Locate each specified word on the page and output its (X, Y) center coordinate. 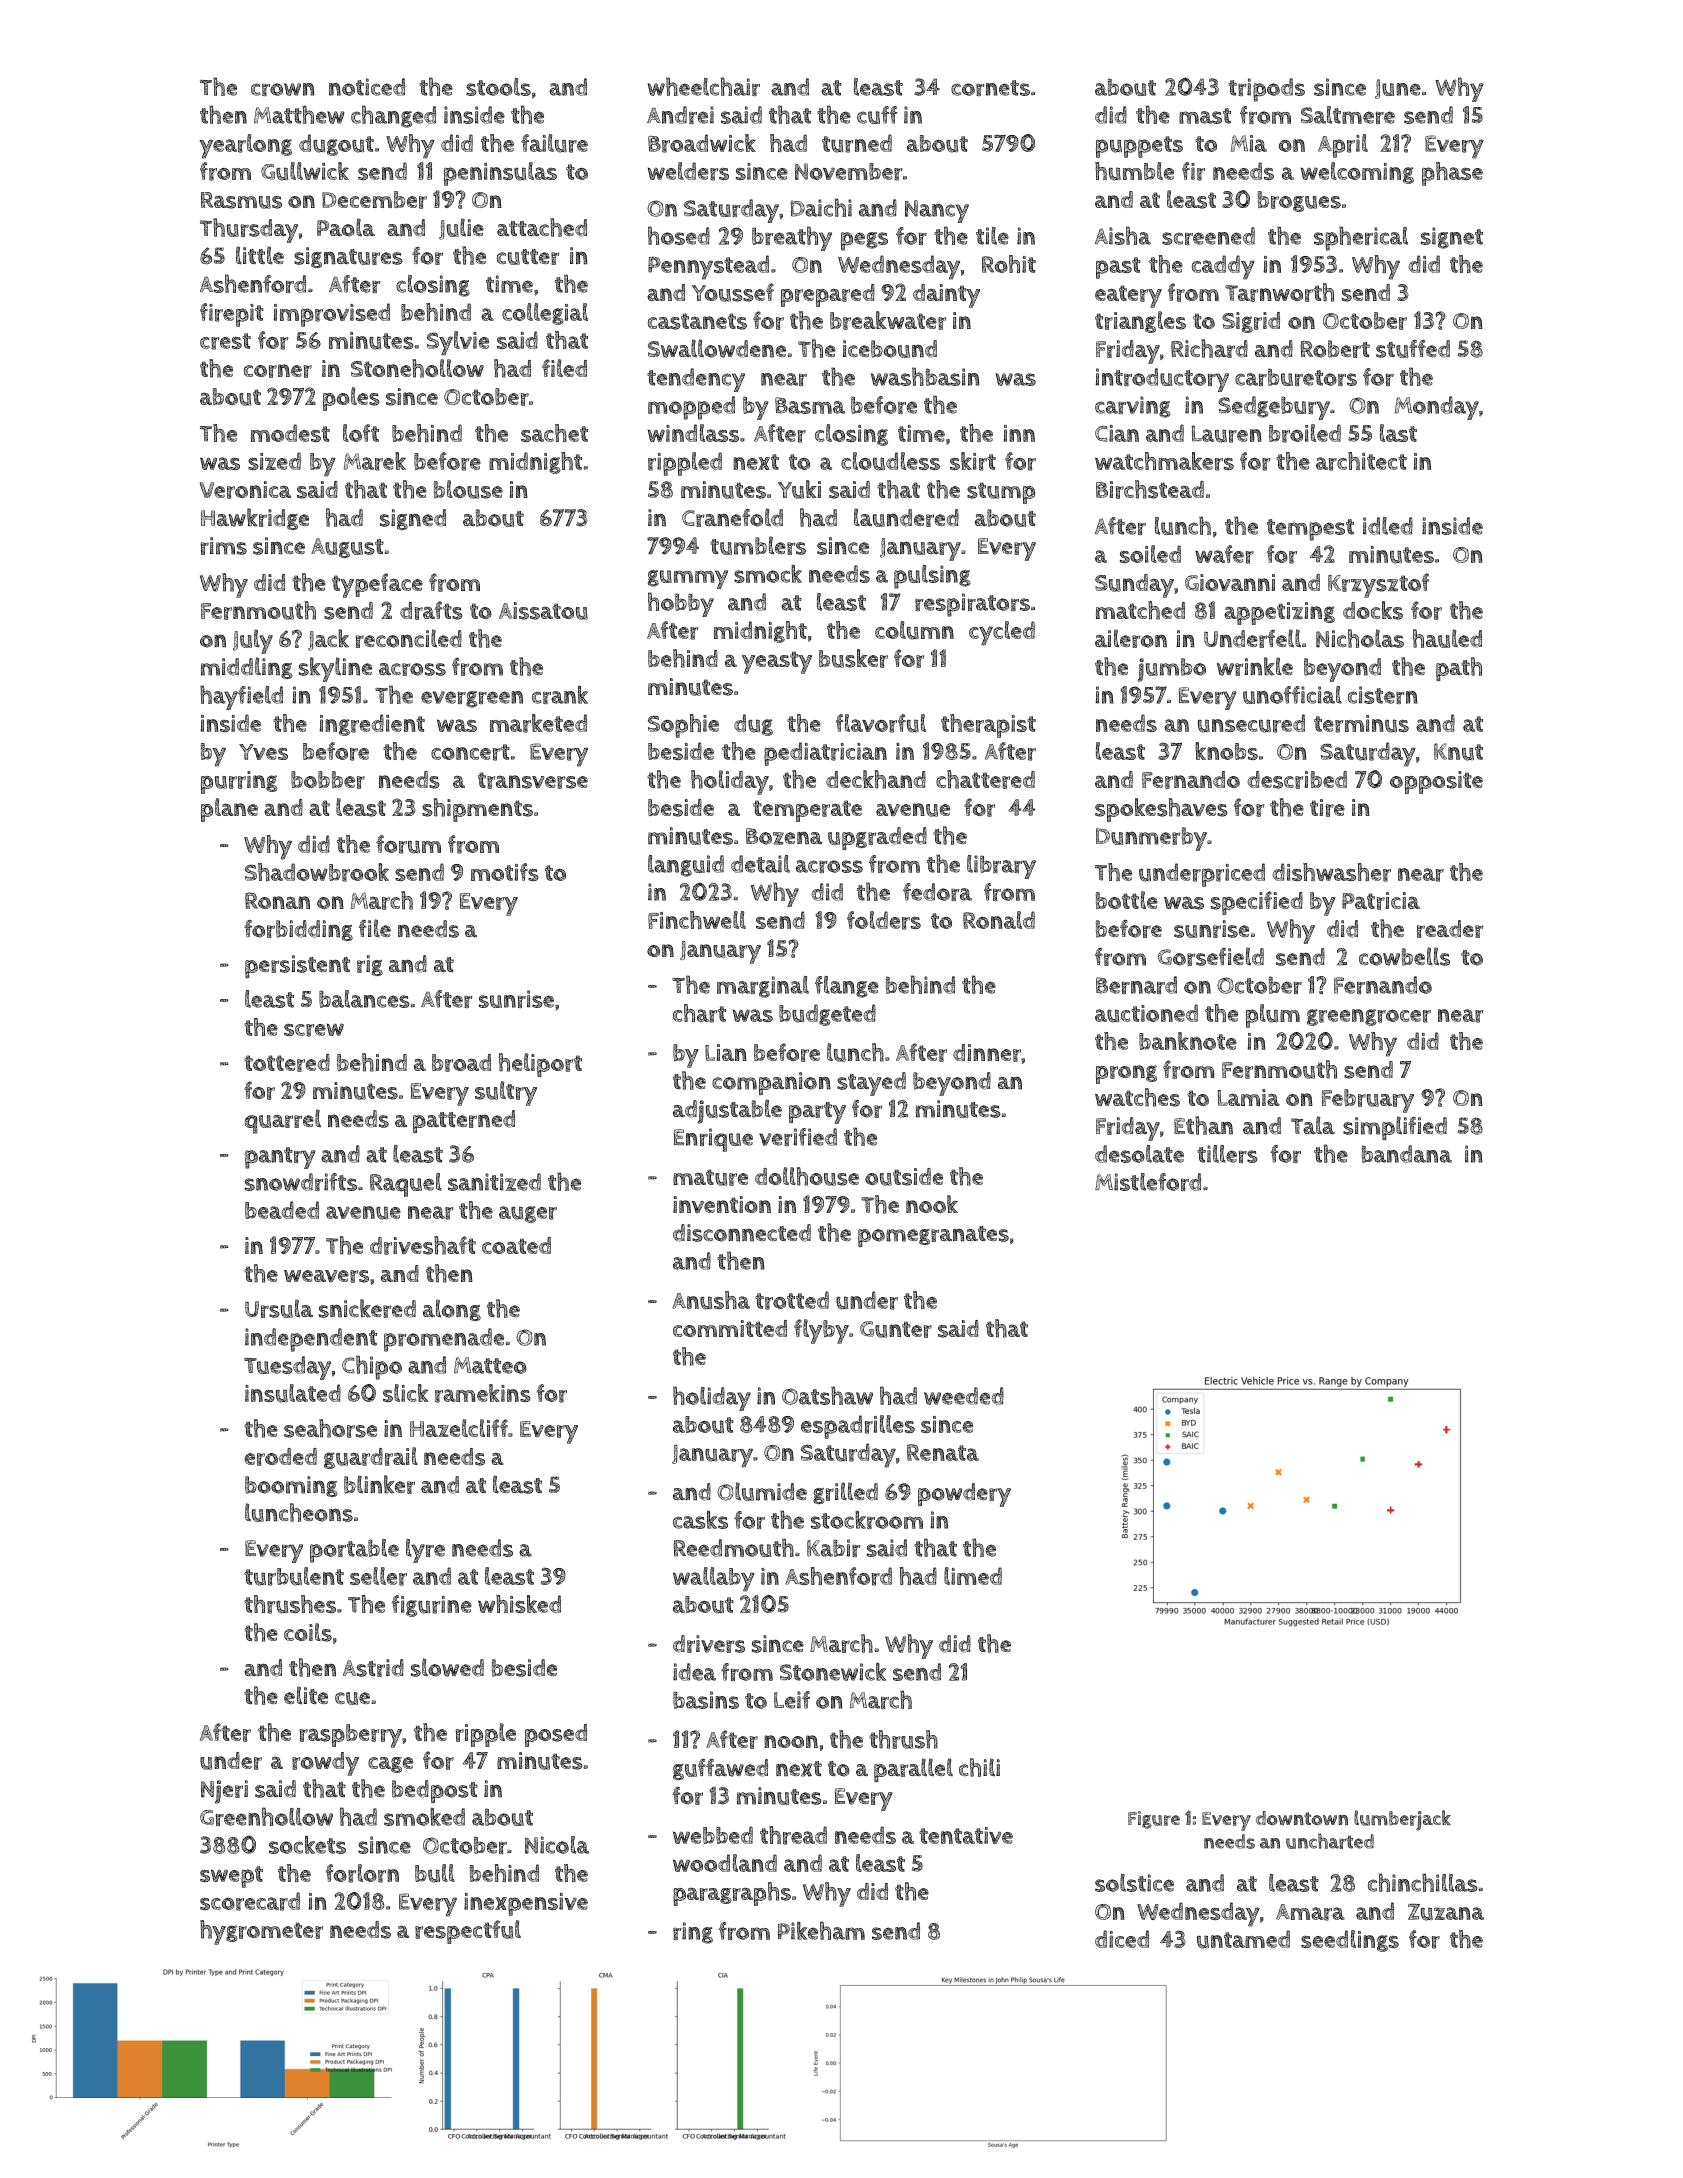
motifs (505, 872)
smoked (424, 1817)
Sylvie (458, 343)
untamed (1243, 1939)
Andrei (680, 115)
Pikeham (821, 1930)
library (1001, 867)
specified (1257, 903)
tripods (1266, 90)
